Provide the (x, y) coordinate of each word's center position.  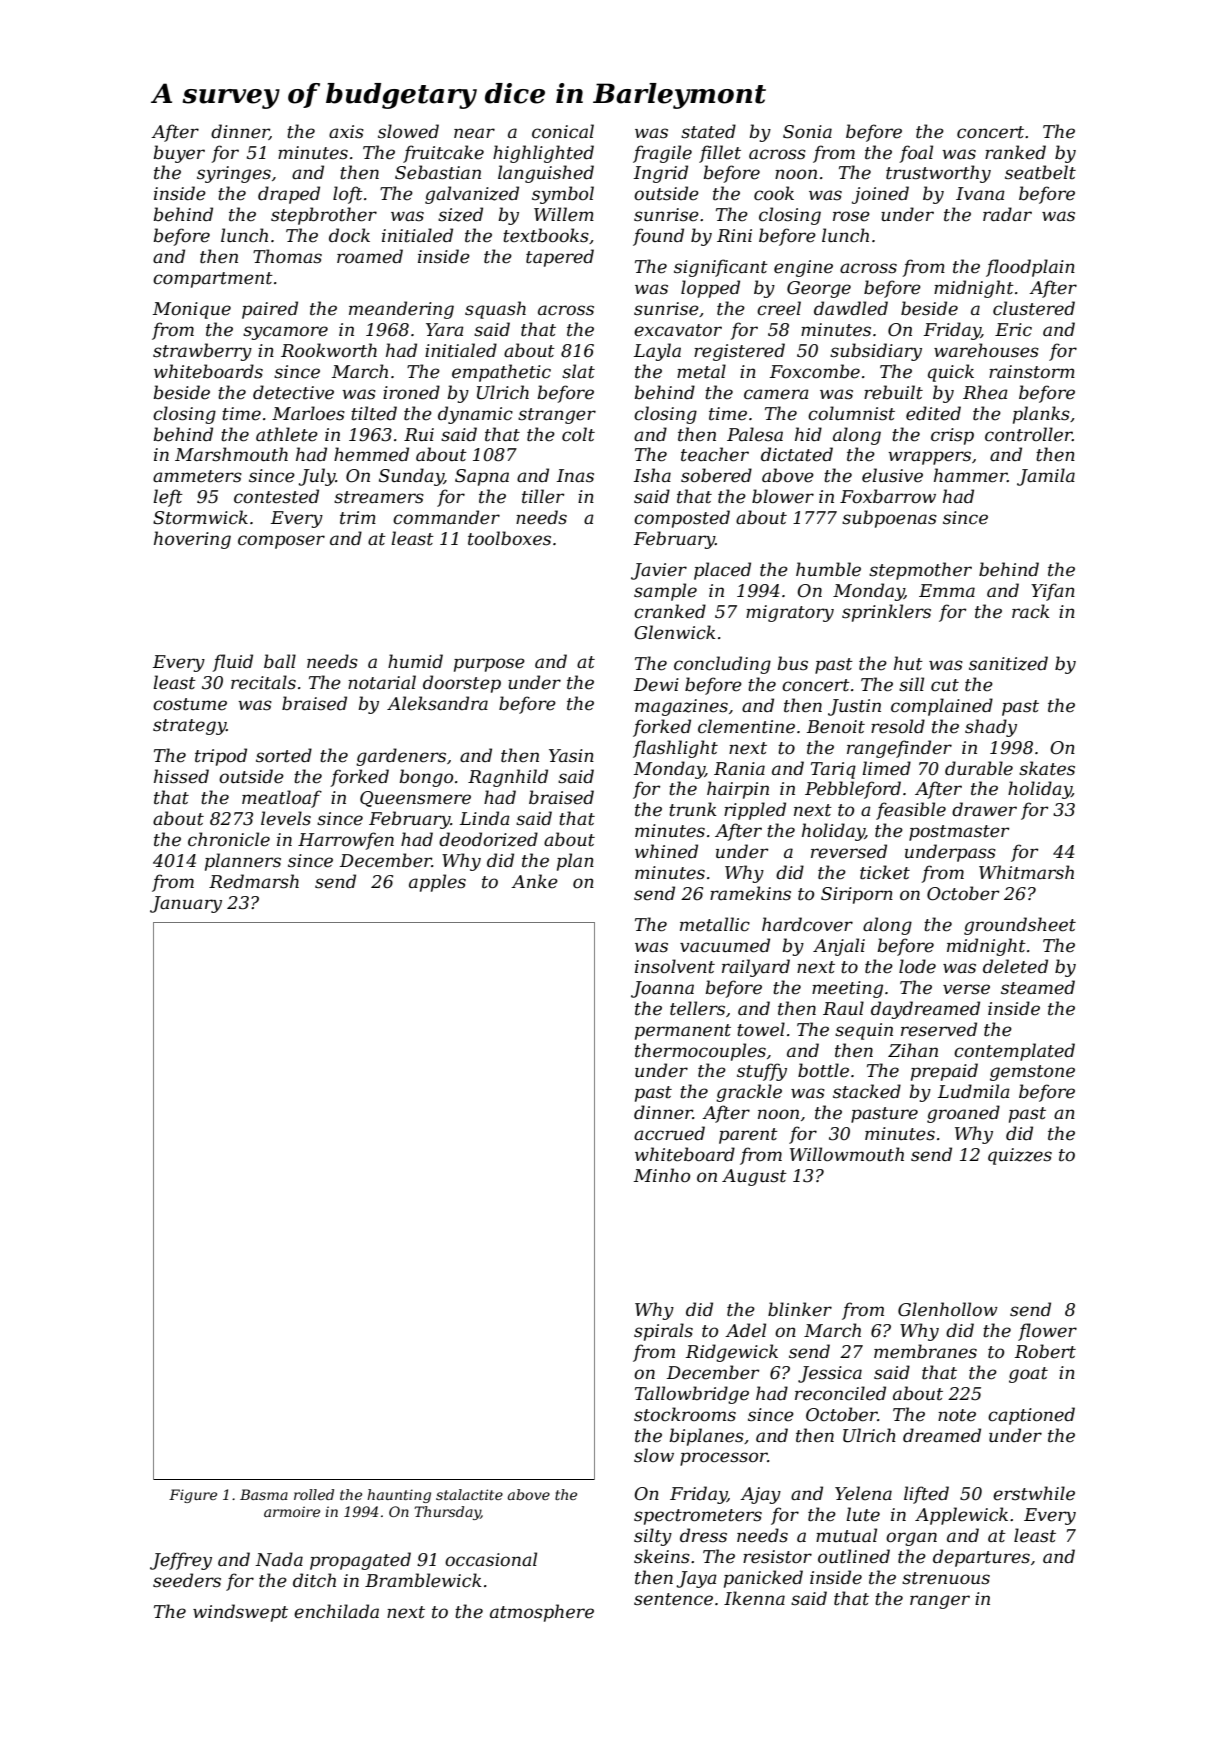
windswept (240, 1613)
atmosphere (542, 1613)
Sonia (807, 132)
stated (708, 131)
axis (346, 132)
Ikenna (754, 1598)
